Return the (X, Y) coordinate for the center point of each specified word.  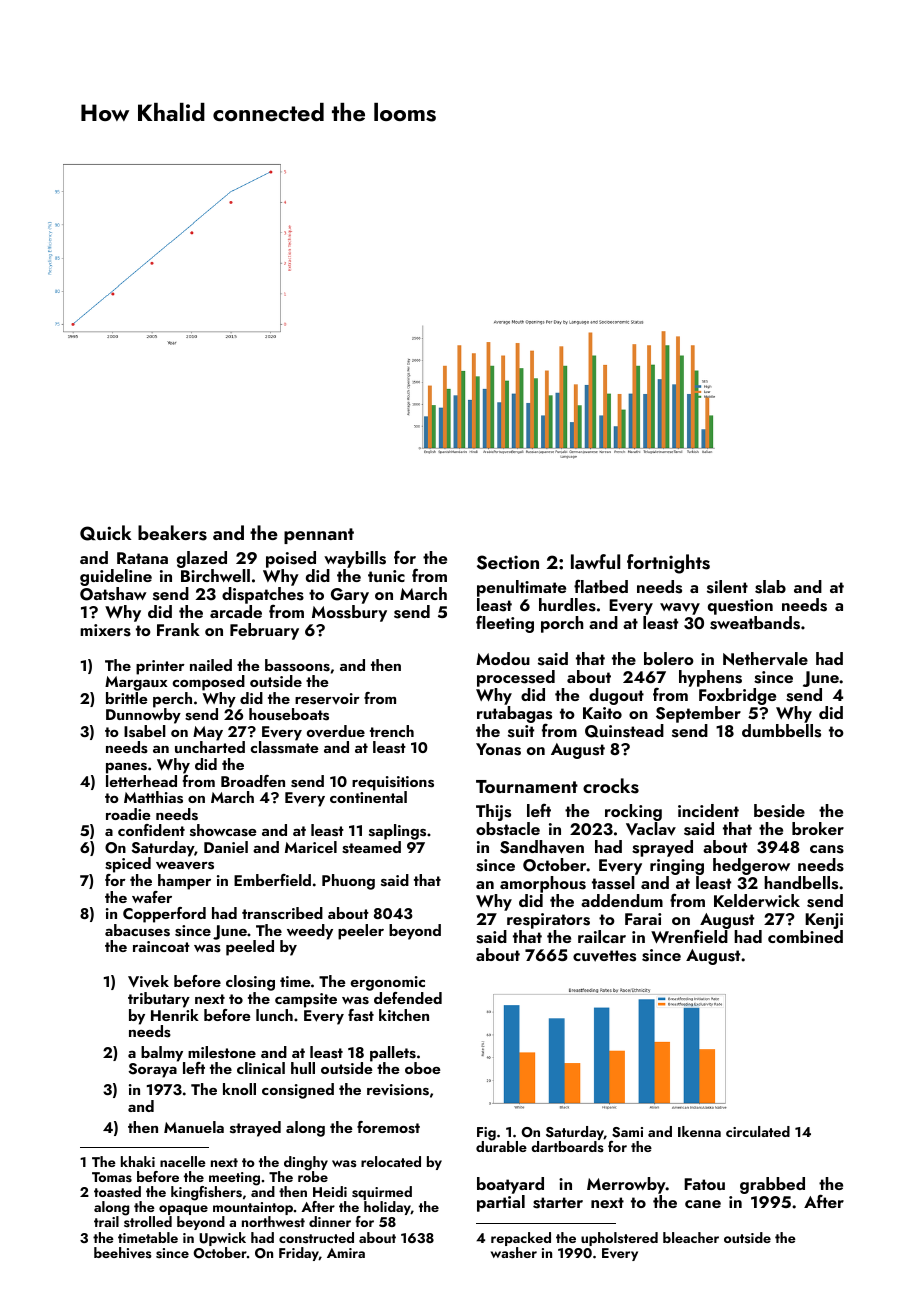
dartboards (567, 1146)
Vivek (148, 981)
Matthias (153, 797)
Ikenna (699, 1131)
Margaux (136, 683)
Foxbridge (737, 696)
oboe (423, 1068)
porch (562, 624)
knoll (239, 1089)
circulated (758, 1131)
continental (368, 797)
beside (779, 811)
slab (770, 587)
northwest (273, 1222)
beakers (172, 533)
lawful (595, 561)
